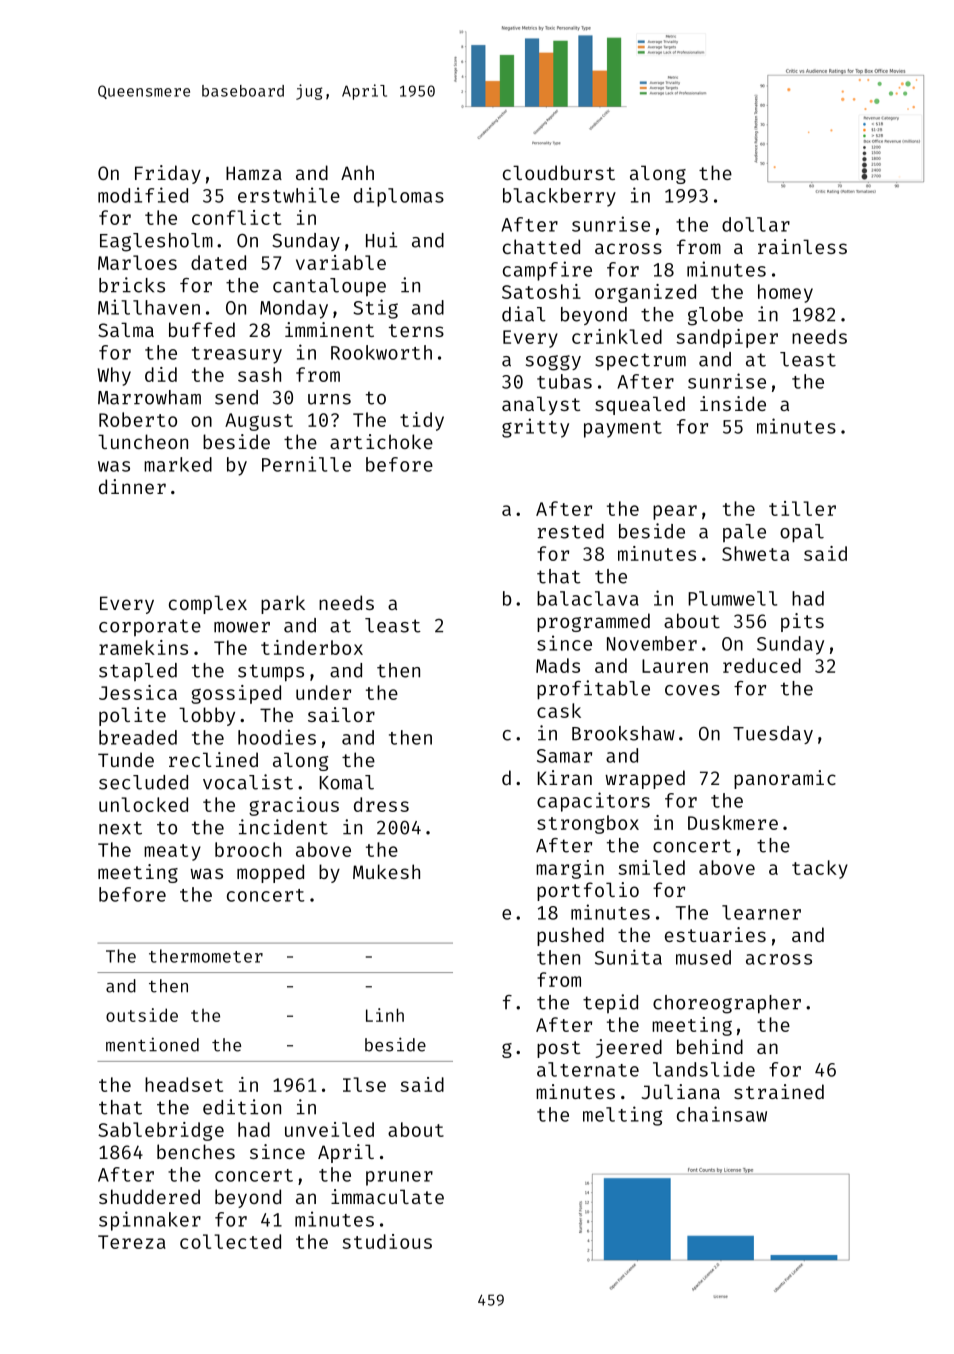 This page has width=954, height=1354. I want to click on Mads, so click(558, 665).
